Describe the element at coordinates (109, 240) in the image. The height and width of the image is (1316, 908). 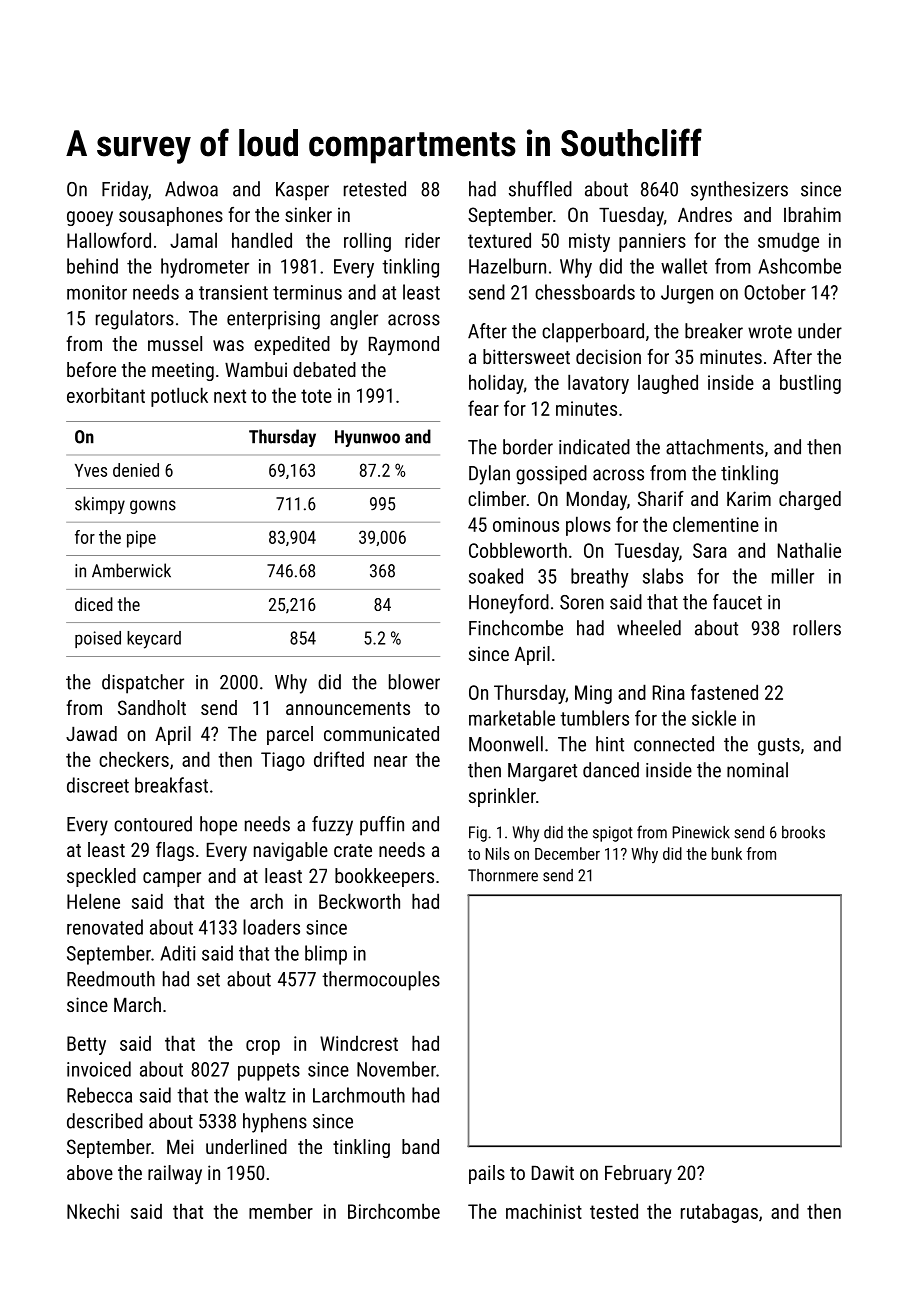
I see `Hallowford` at that location.
